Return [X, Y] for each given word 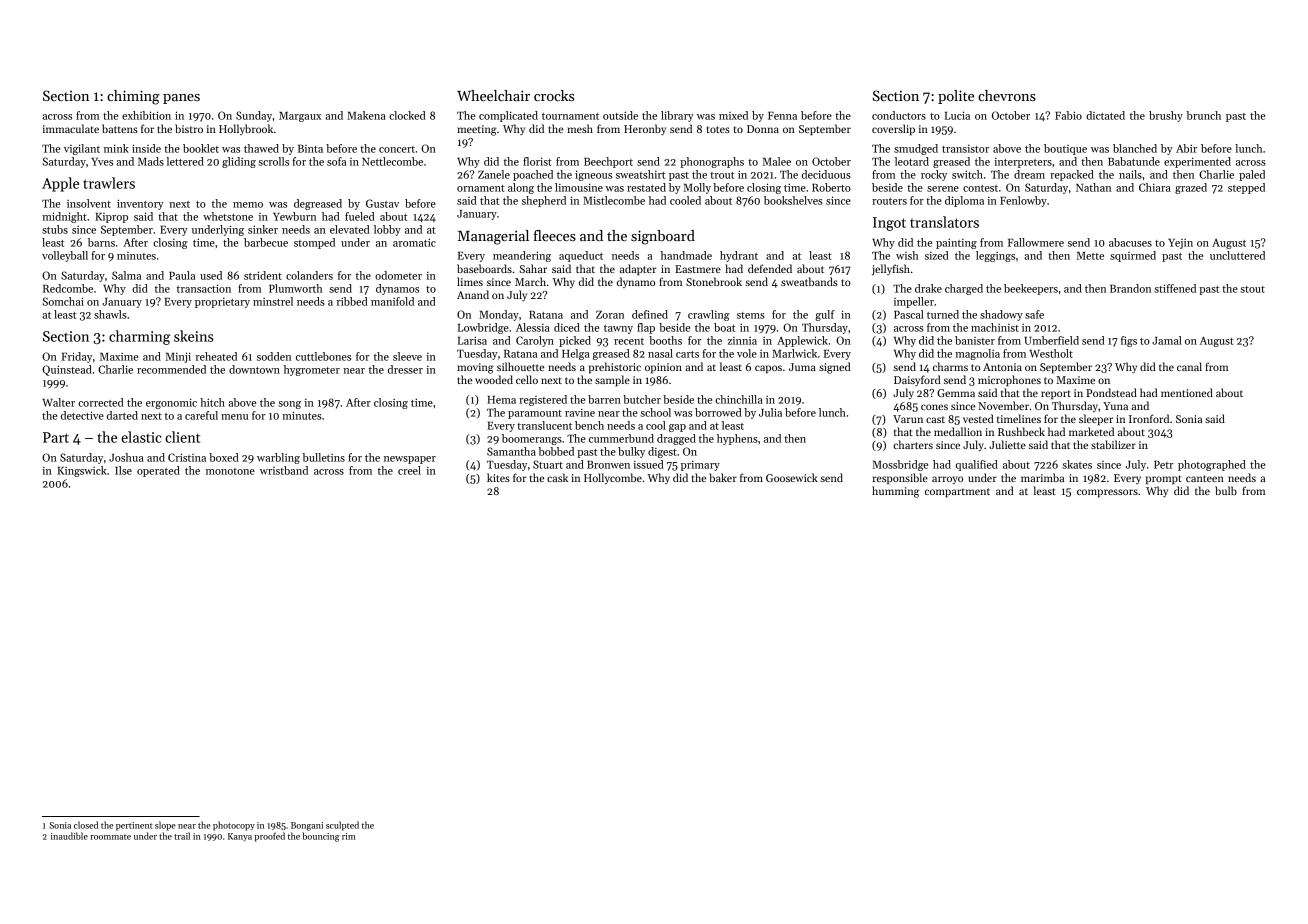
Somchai [63, 301]
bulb [1226, 490]
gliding [239, 162]
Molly [697, 188]
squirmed [1133, 256]
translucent [544, 425]
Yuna [1115, 406]
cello [527, 379]
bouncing [321, 837]
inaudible [69, 836]
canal [1189, 366]
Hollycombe [613, 478]
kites [498, 477]
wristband [284, 470]
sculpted [342, 826]
